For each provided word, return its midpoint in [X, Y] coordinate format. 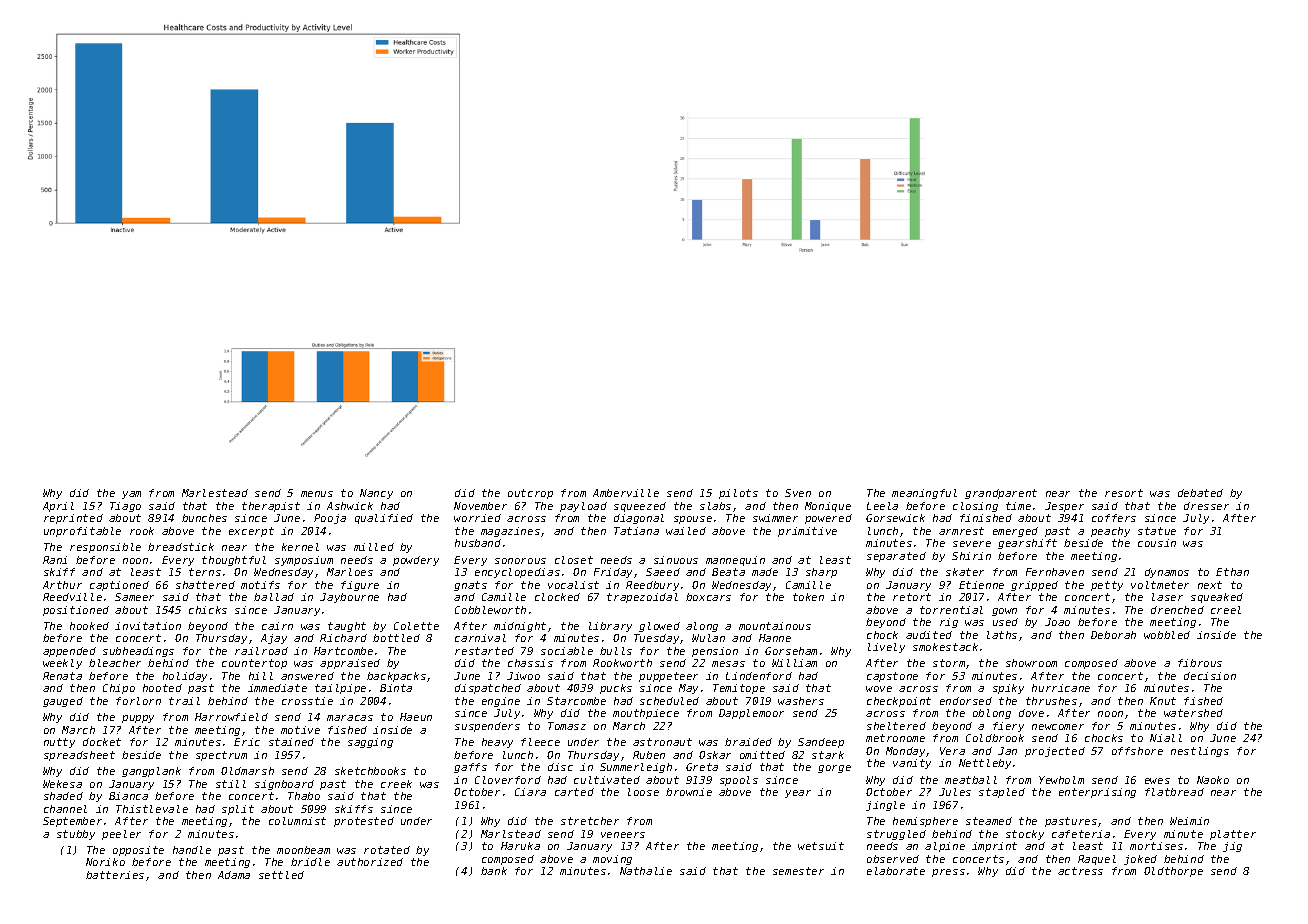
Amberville [626, 493]
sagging [370, 743]
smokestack [945, 647]
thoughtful [234, 561]
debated [1200, 493]
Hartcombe [343, 651]
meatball [971, 780]
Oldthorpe [1173, 872]
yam [131, 495]
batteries [115, 875]
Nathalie [646, 871]
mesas [728, 664]
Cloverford [508, 780]
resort [1124, 493]
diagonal [639, 519]
